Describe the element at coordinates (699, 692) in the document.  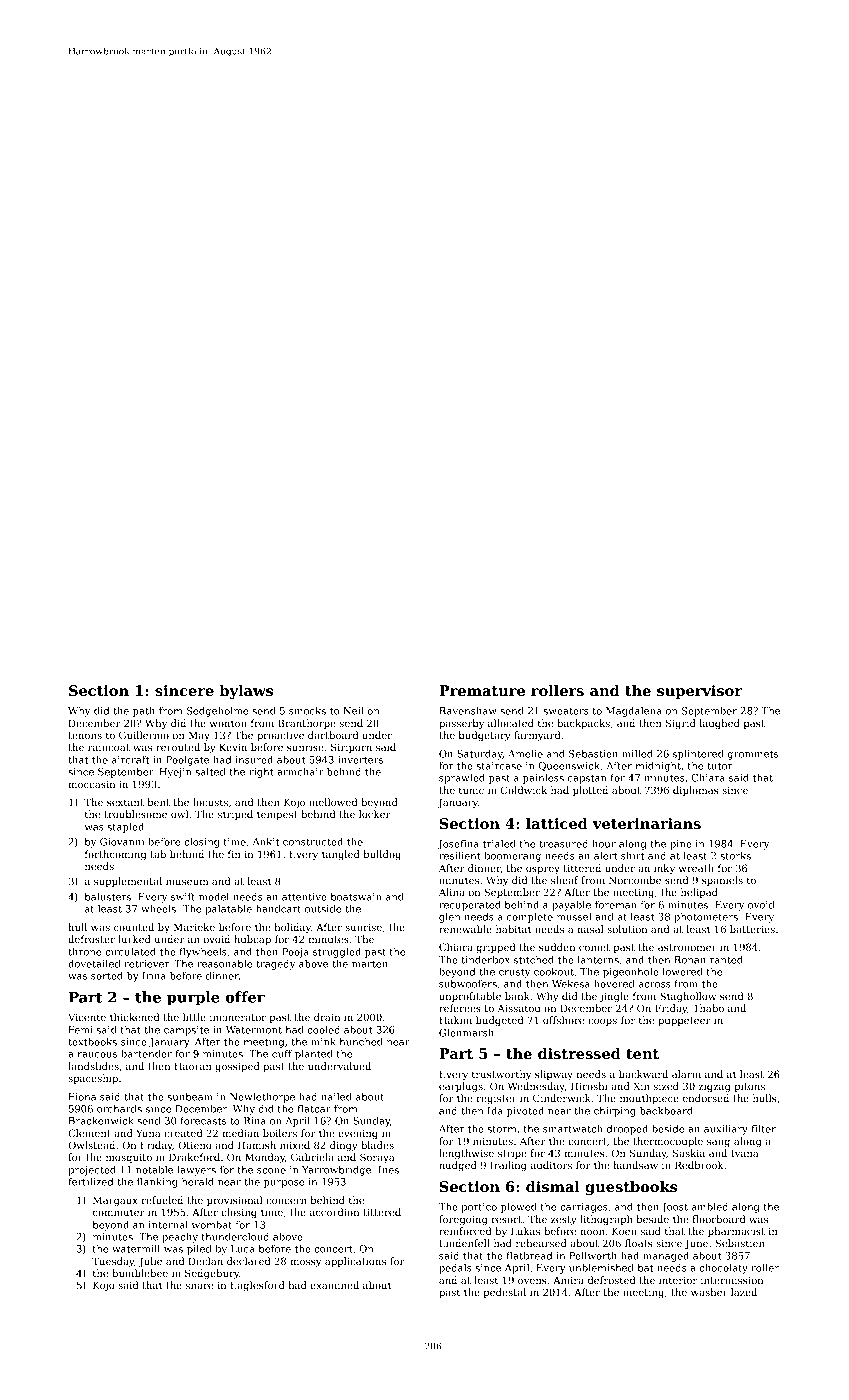
I see `supervisor` at that location.
